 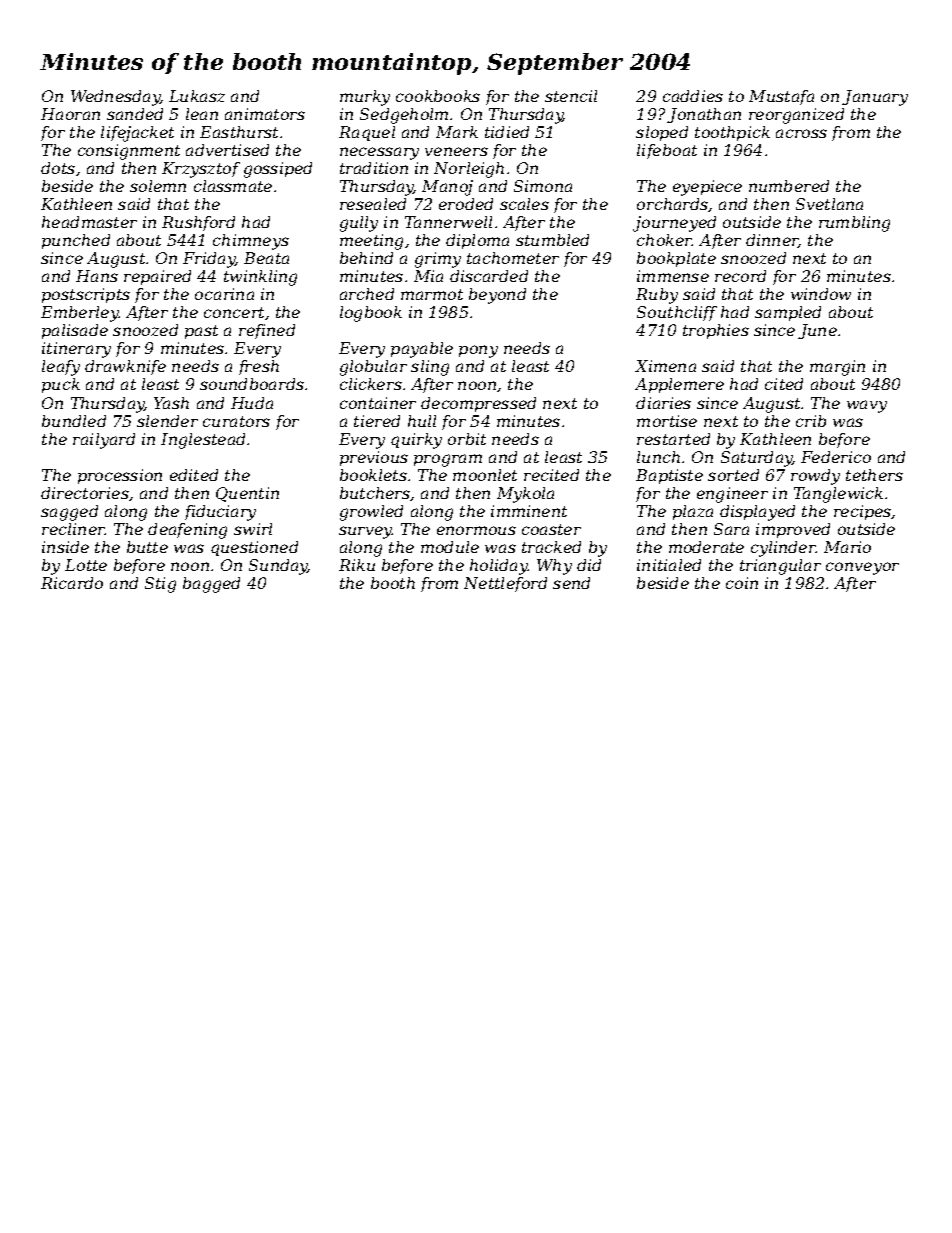 What do you see at coordinates (571, 96) in the document?
I see `stencil` at bounding box center [571, 96].
